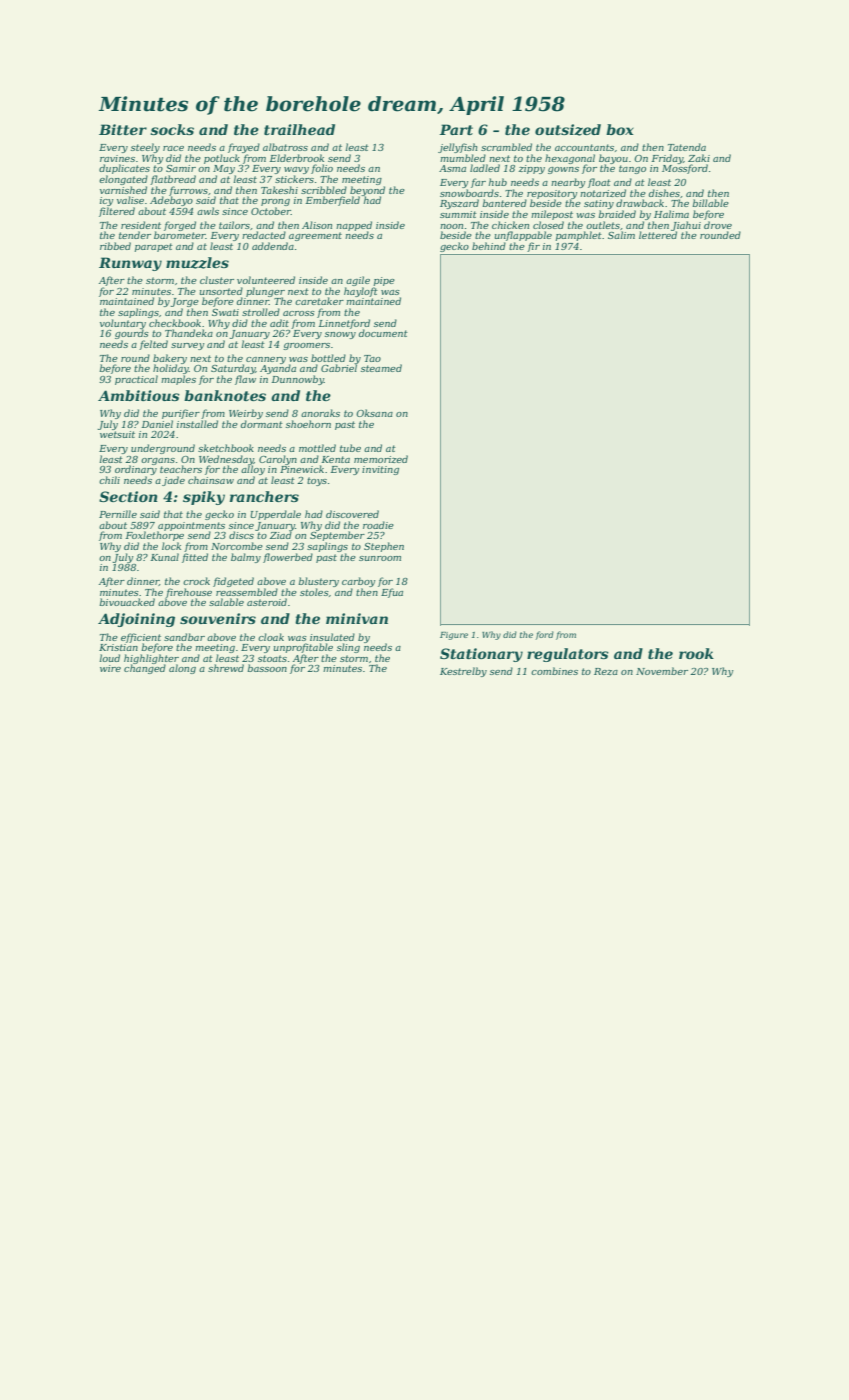 The image size is (849, 1400). Describe the element at coordinates (267, 668) in the document. I see `bassoon` at that location.
